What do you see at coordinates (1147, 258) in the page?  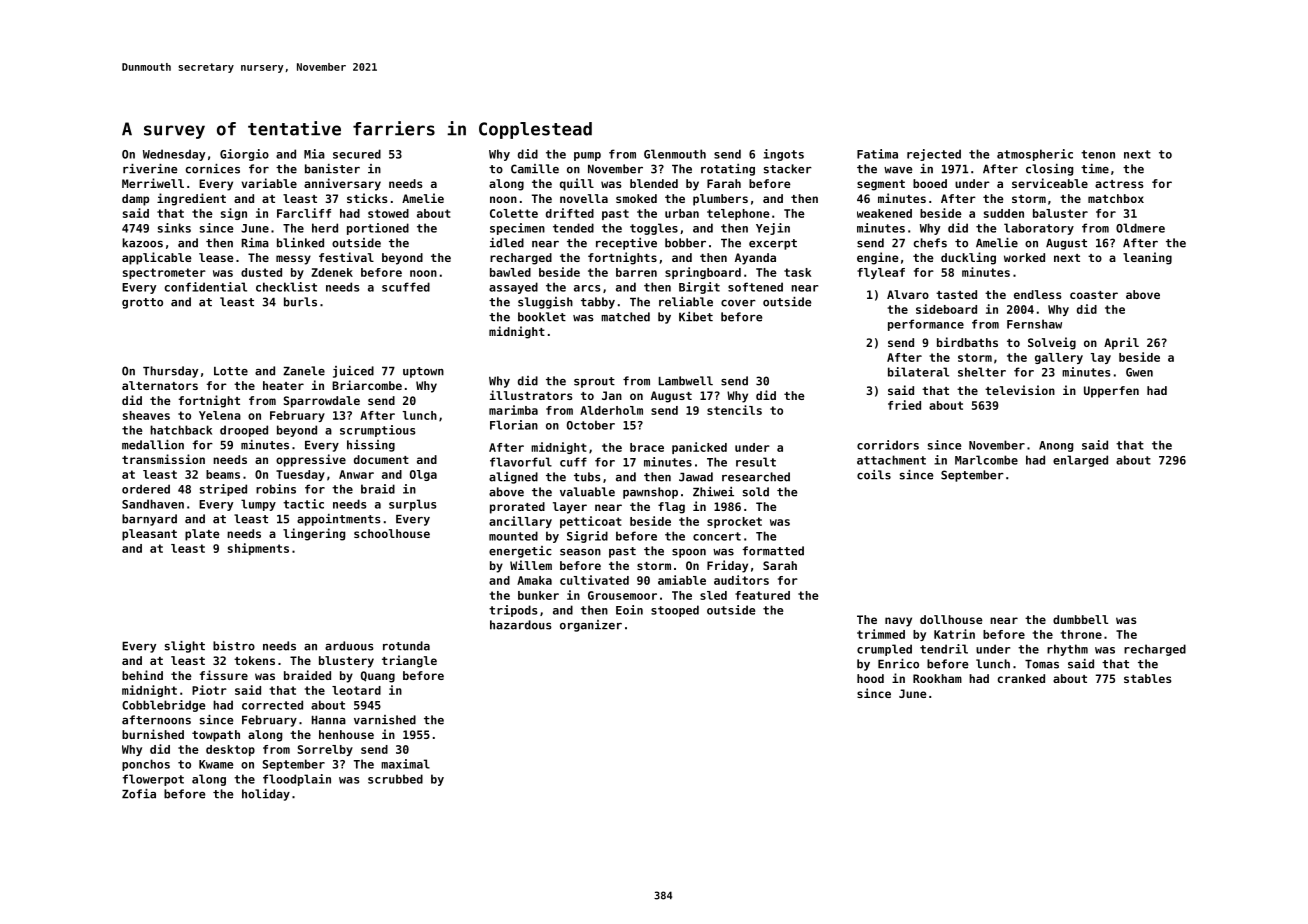 I see `leaning` at bounding box center [1147, 258].
